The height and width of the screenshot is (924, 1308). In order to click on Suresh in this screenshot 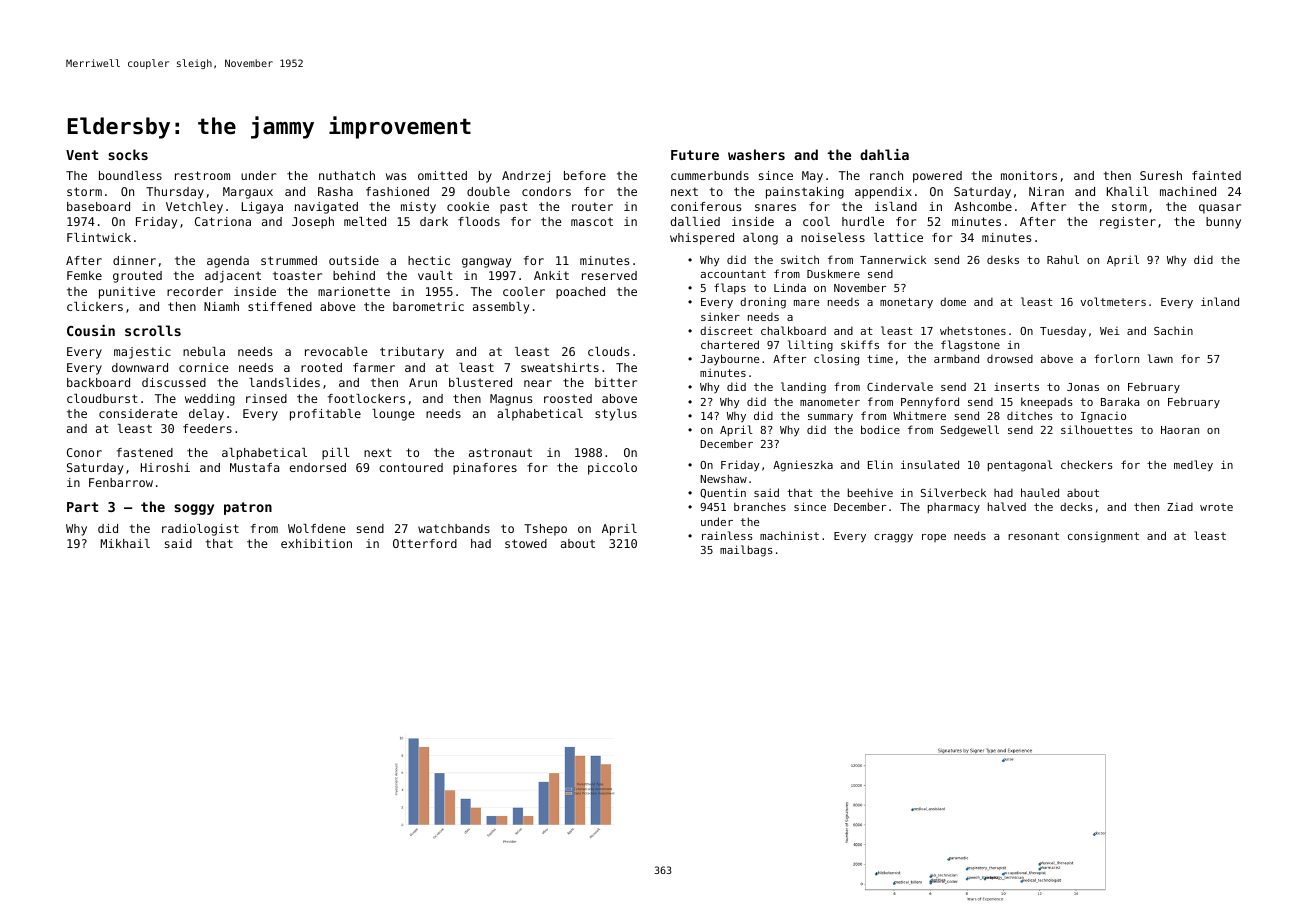, I will do `click(1161, 175)`.
